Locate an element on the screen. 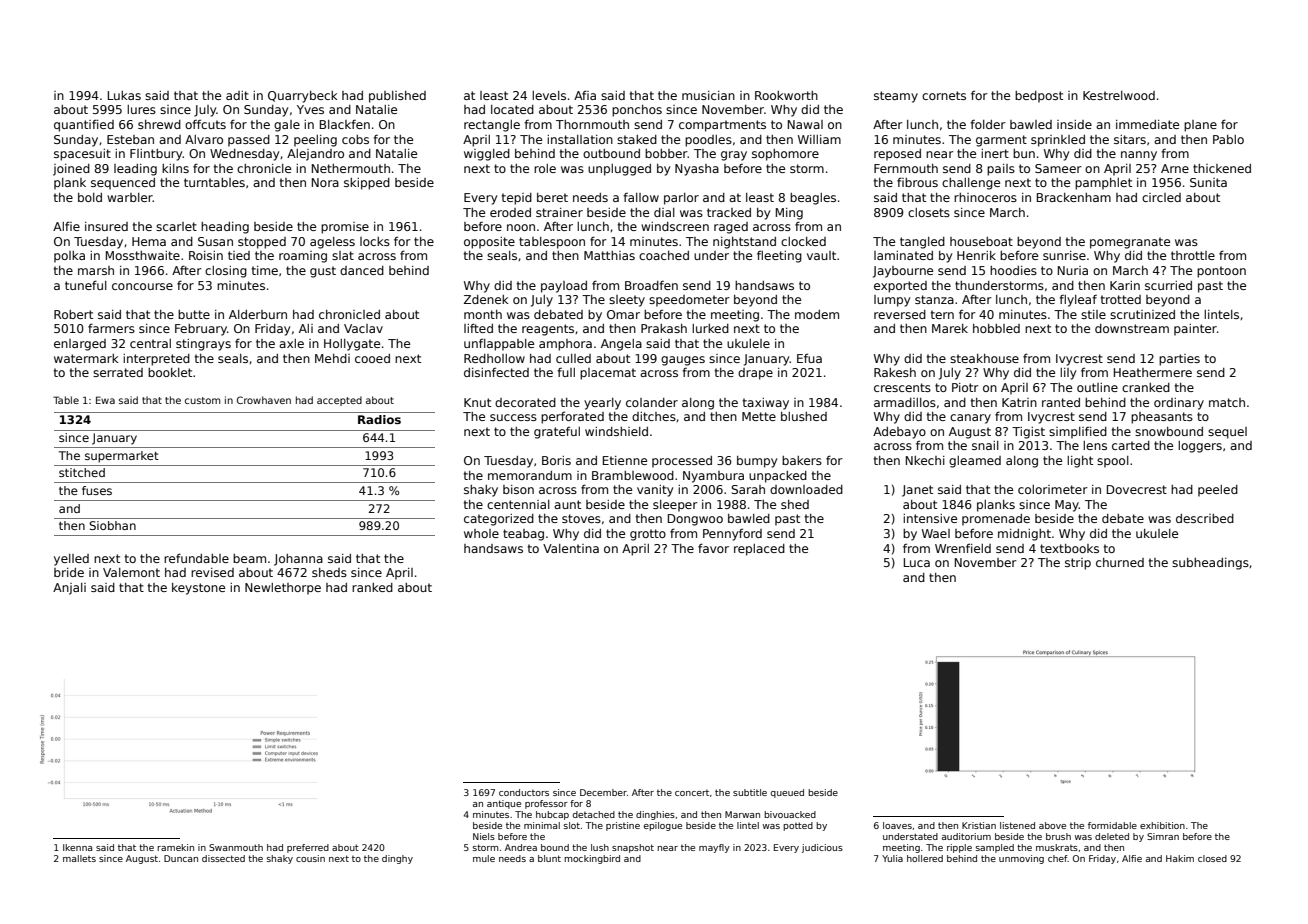 This screenshot has width=1308, height=924. Quarrybeck is located at coordinates (303, 97).
